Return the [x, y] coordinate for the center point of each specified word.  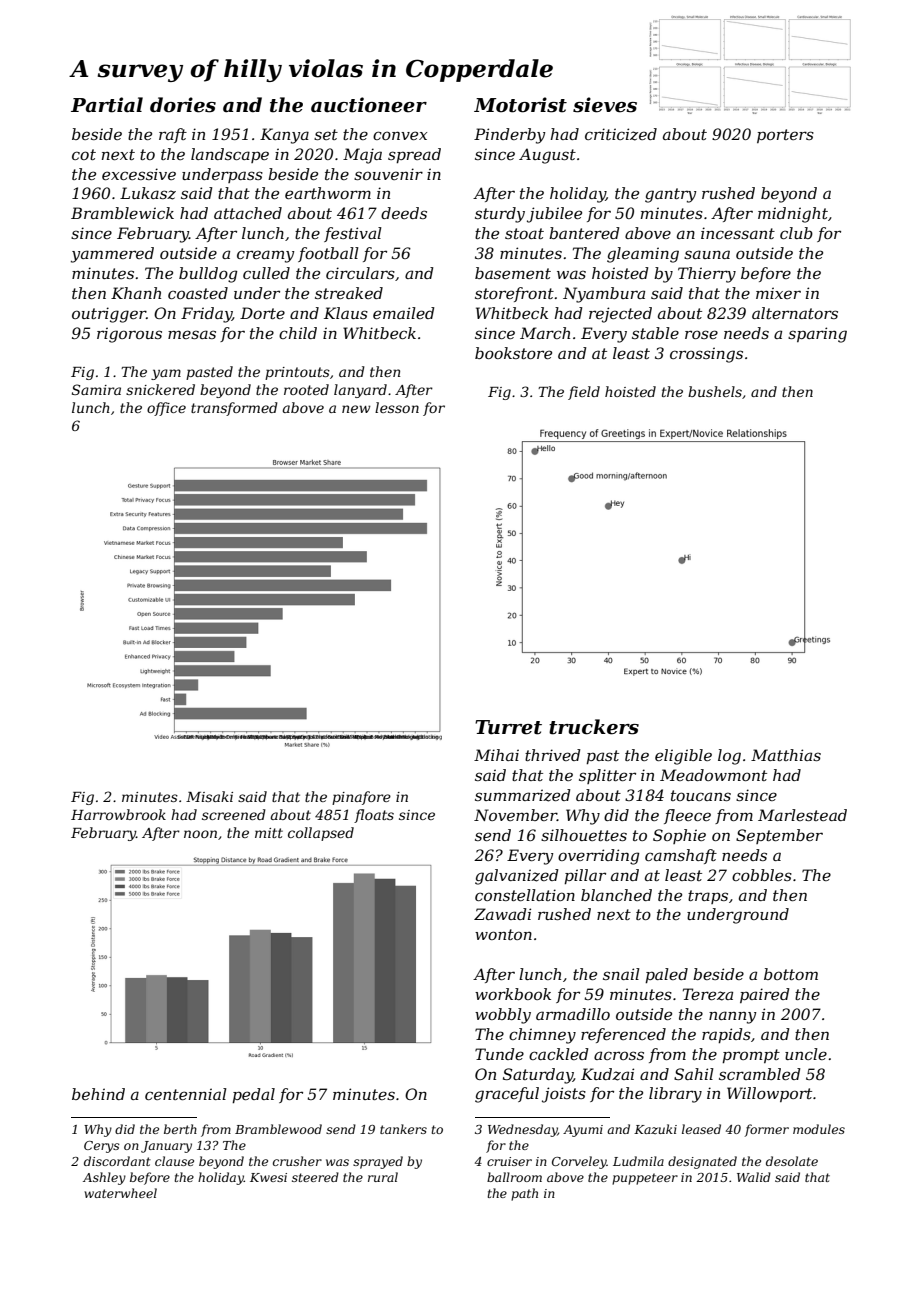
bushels [715, 391]
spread [414, 155]
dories [183, 105]
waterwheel [120, 1193]
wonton [503, 934]
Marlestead [802, 815]
